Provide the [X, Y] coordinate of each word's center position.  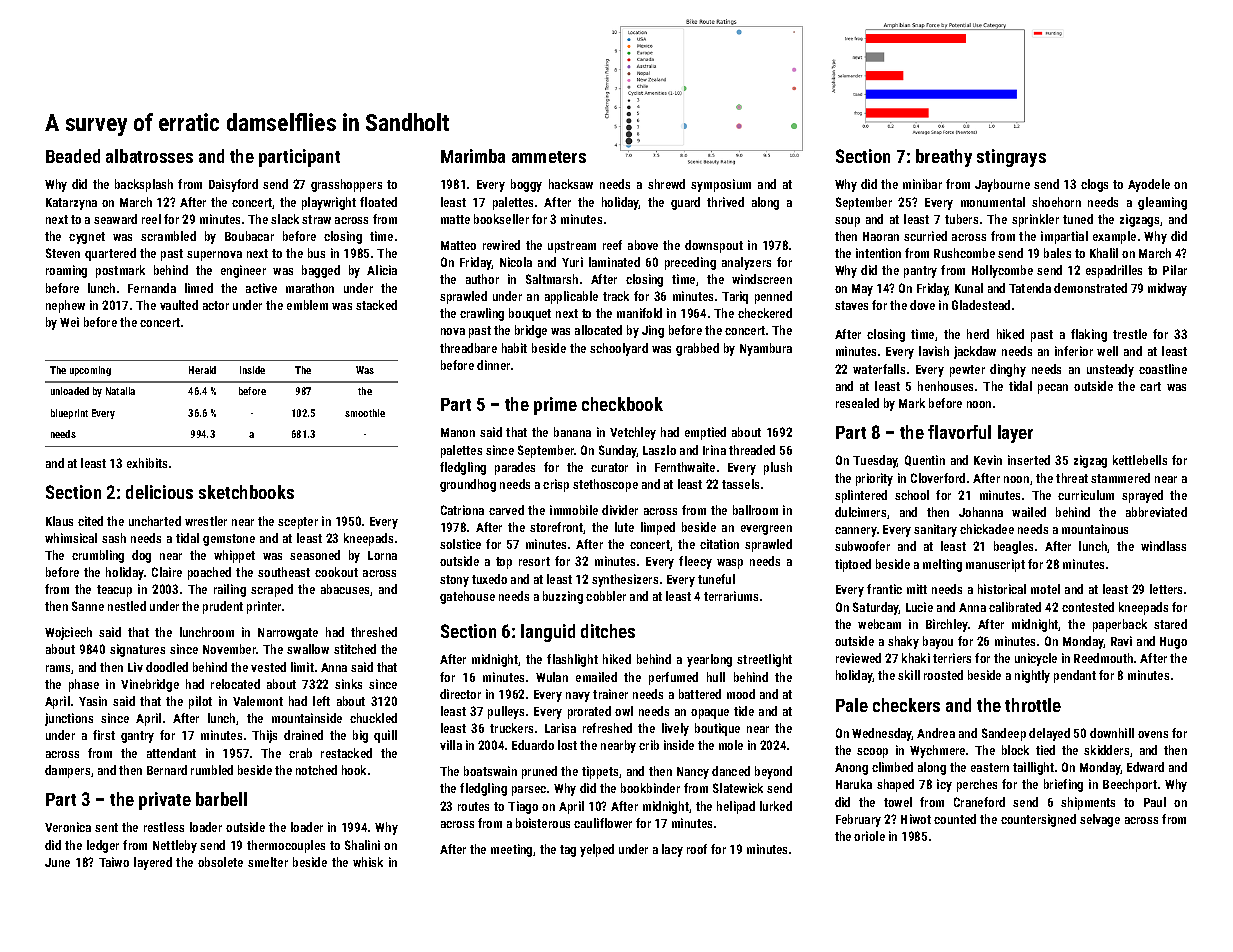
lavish [934, 351]
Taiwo [114, 862]
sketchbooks [246, 492]
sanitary [935, 530]
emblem [307, 305]
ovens [1153, 734]
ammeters [549, 157]
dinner [493, 365]
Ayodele [1149, 185]
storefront [557, 528]
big [360, 736]
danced [731, 771]
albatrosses [149, 156]
